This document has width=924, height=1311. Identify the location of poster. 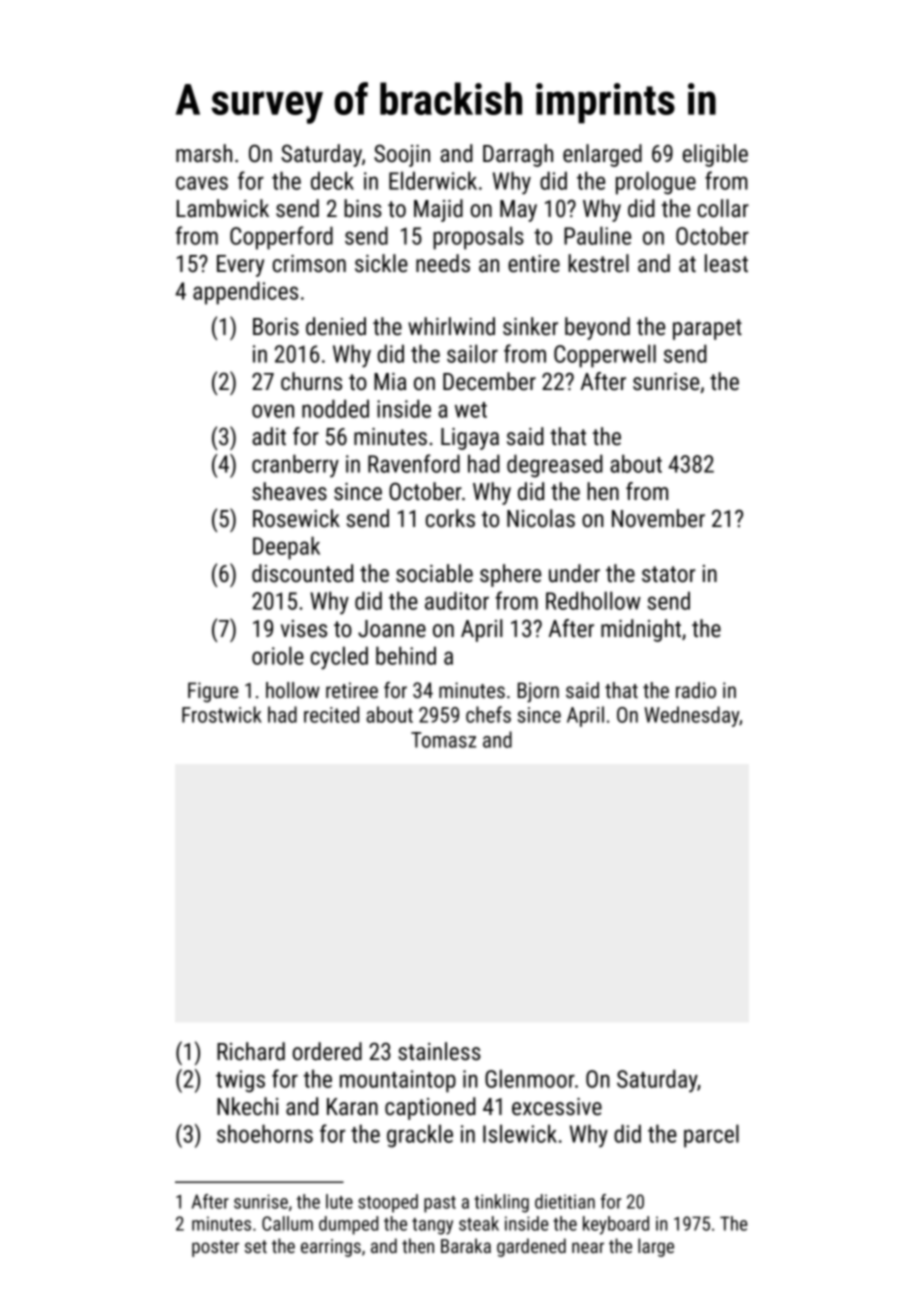
(215, 1248).
